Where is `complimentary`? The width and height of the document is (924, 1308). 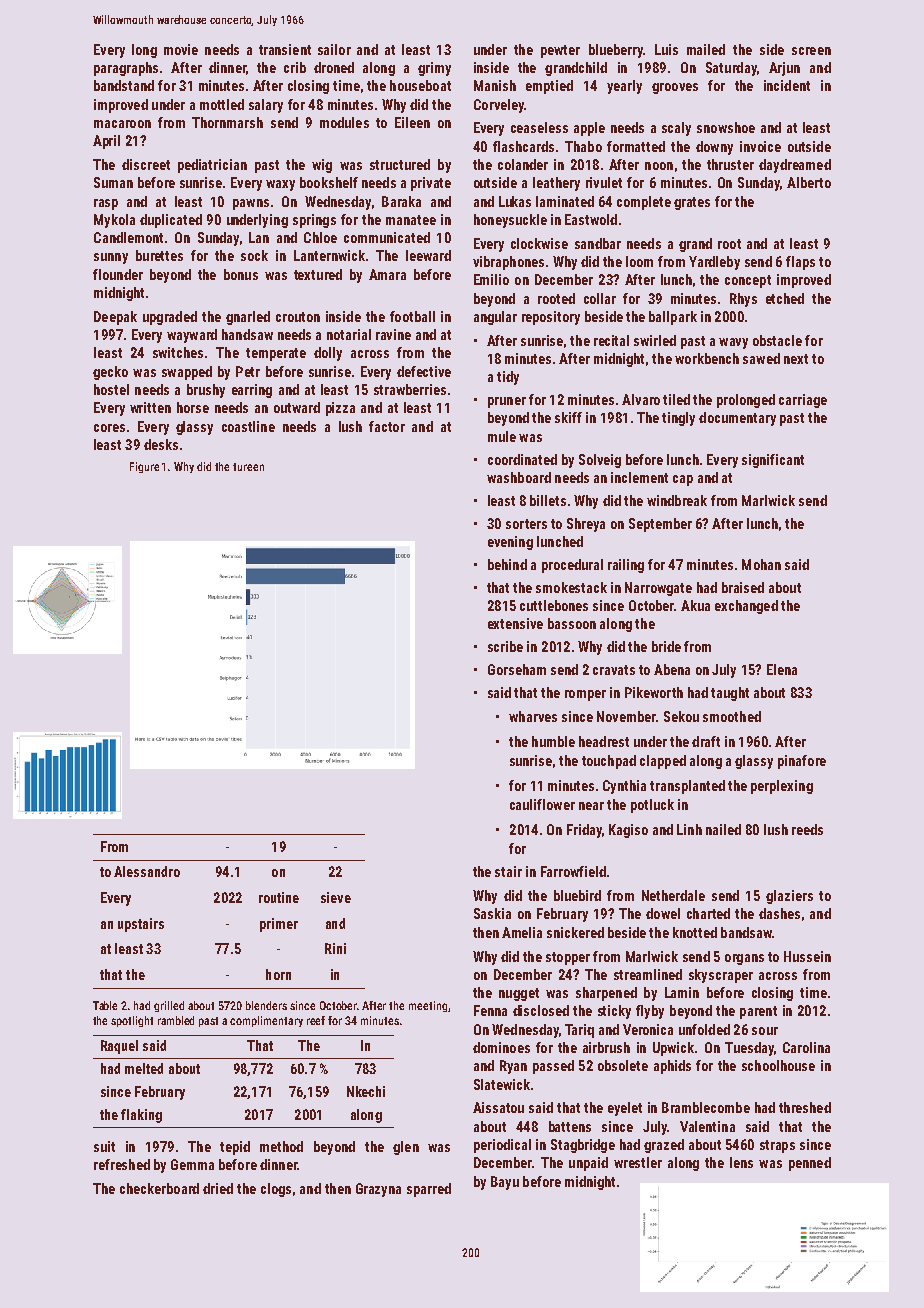 complimentary is located at coordinates (266, 1021).
